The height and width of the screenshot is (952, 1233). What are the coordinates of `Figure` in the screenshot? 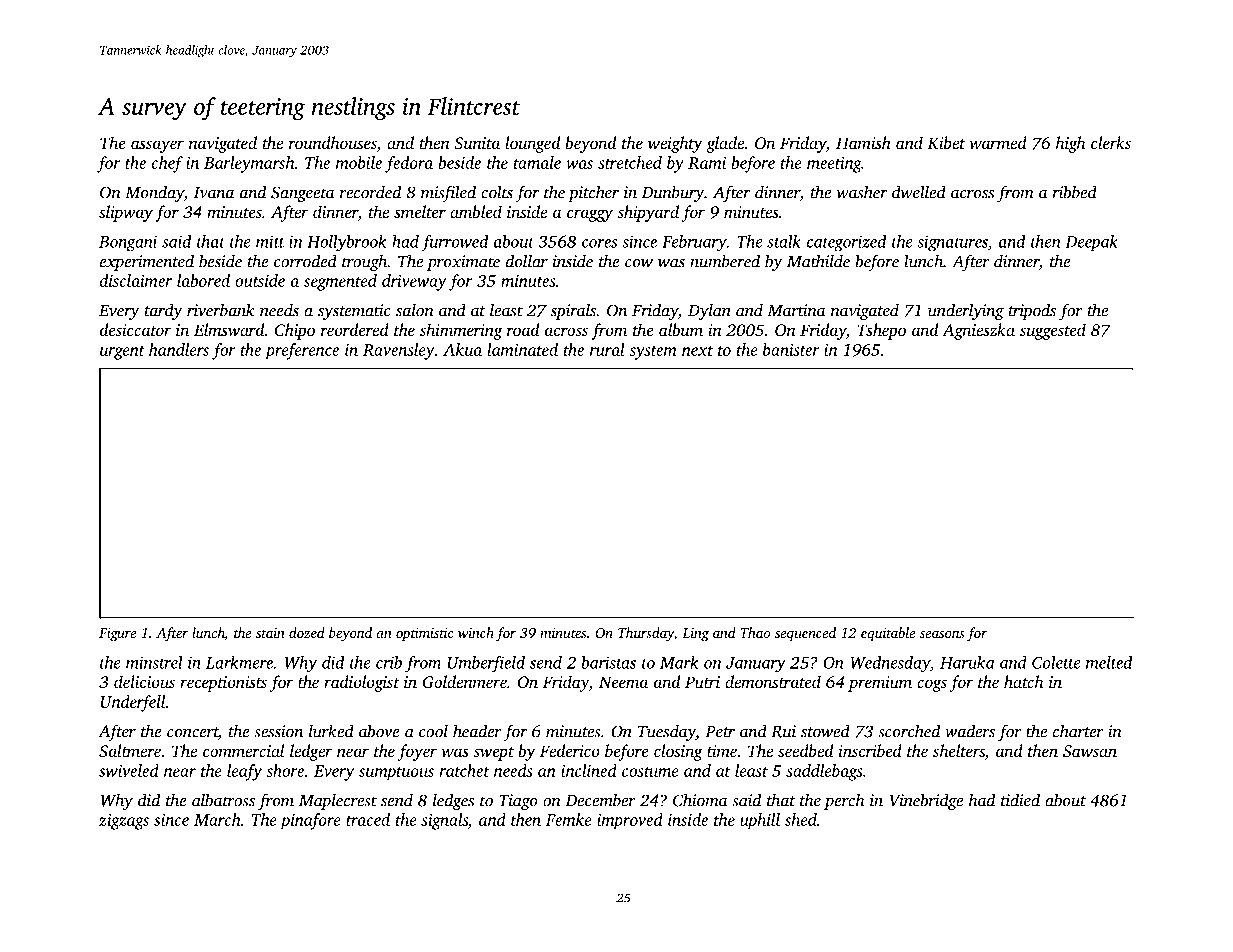 It's located at (118, 635).
